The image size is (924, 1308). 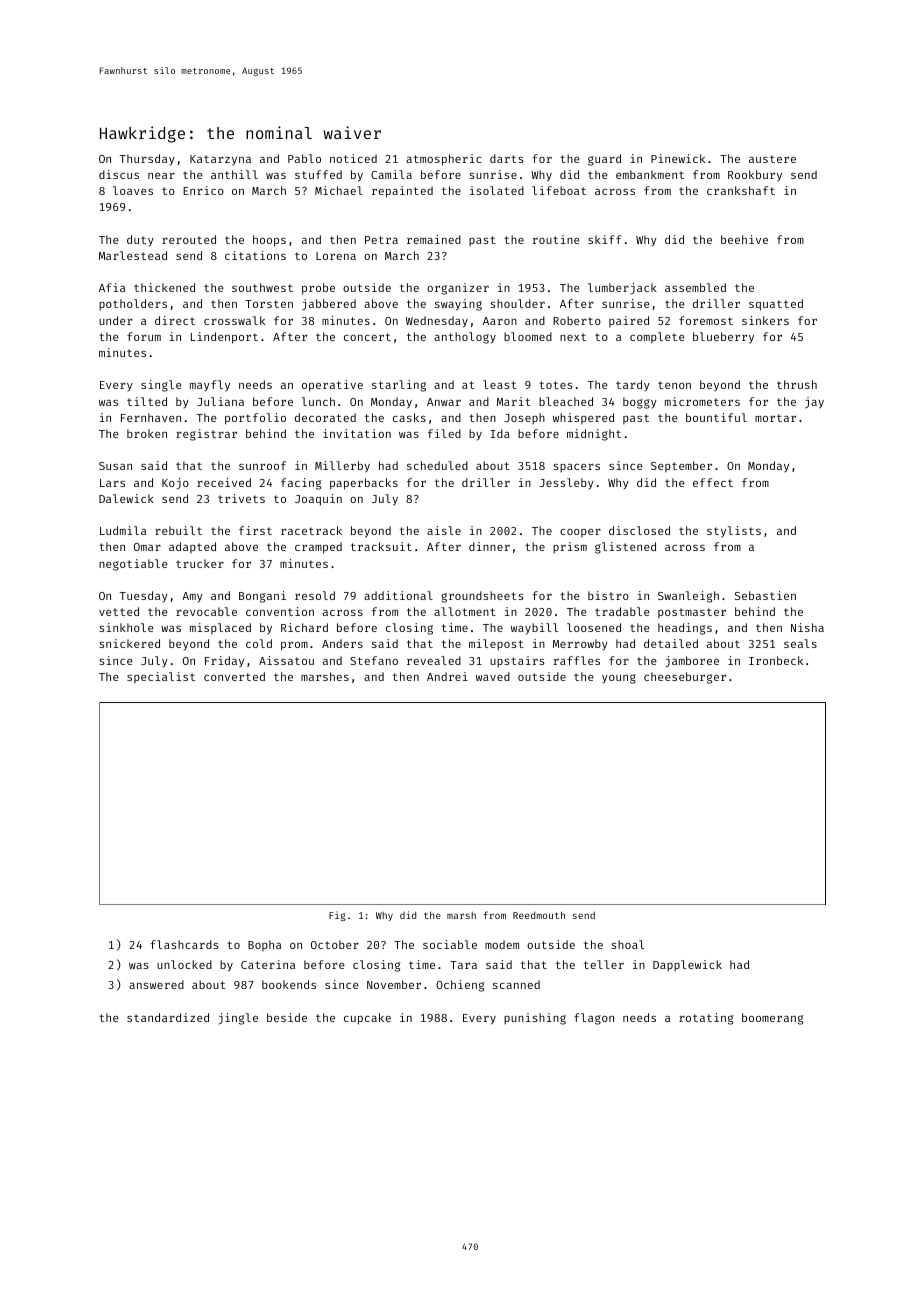 I want to click on punishing, so click(x=535, y=1019).
